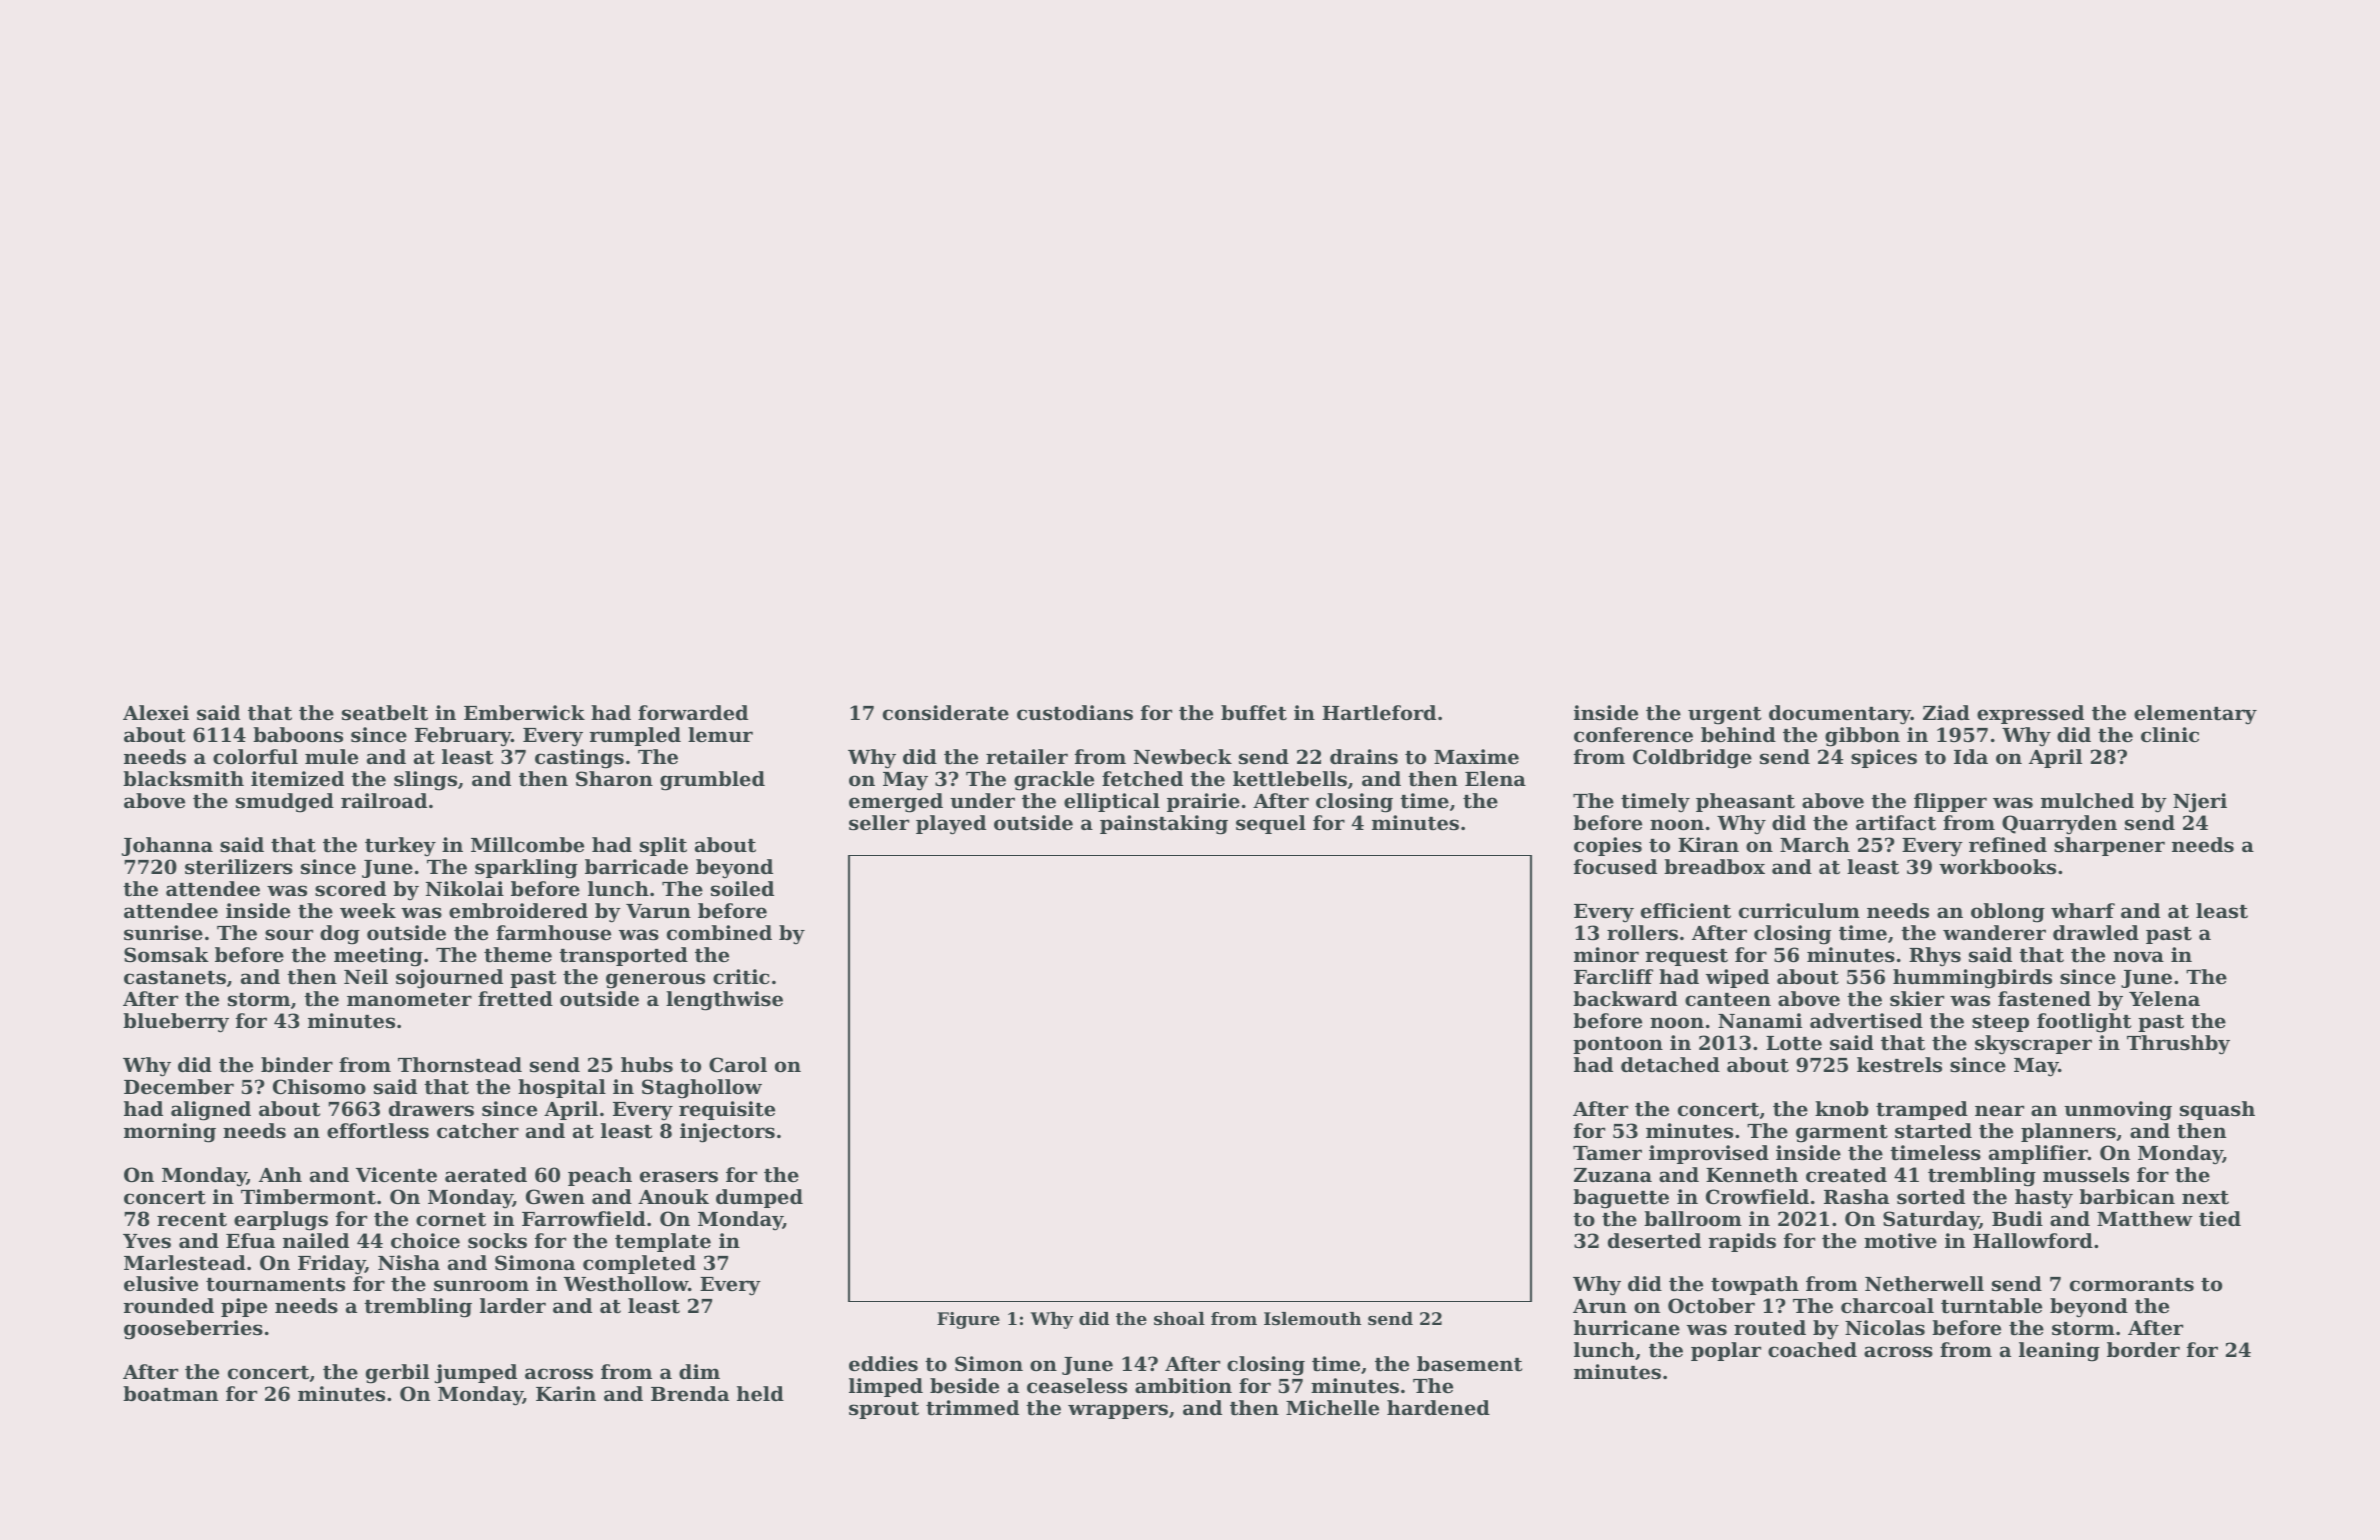 Image resolution: width=2380 pixels, height=1540 pixels. I want to click on drawled, so click(2096, 932).
